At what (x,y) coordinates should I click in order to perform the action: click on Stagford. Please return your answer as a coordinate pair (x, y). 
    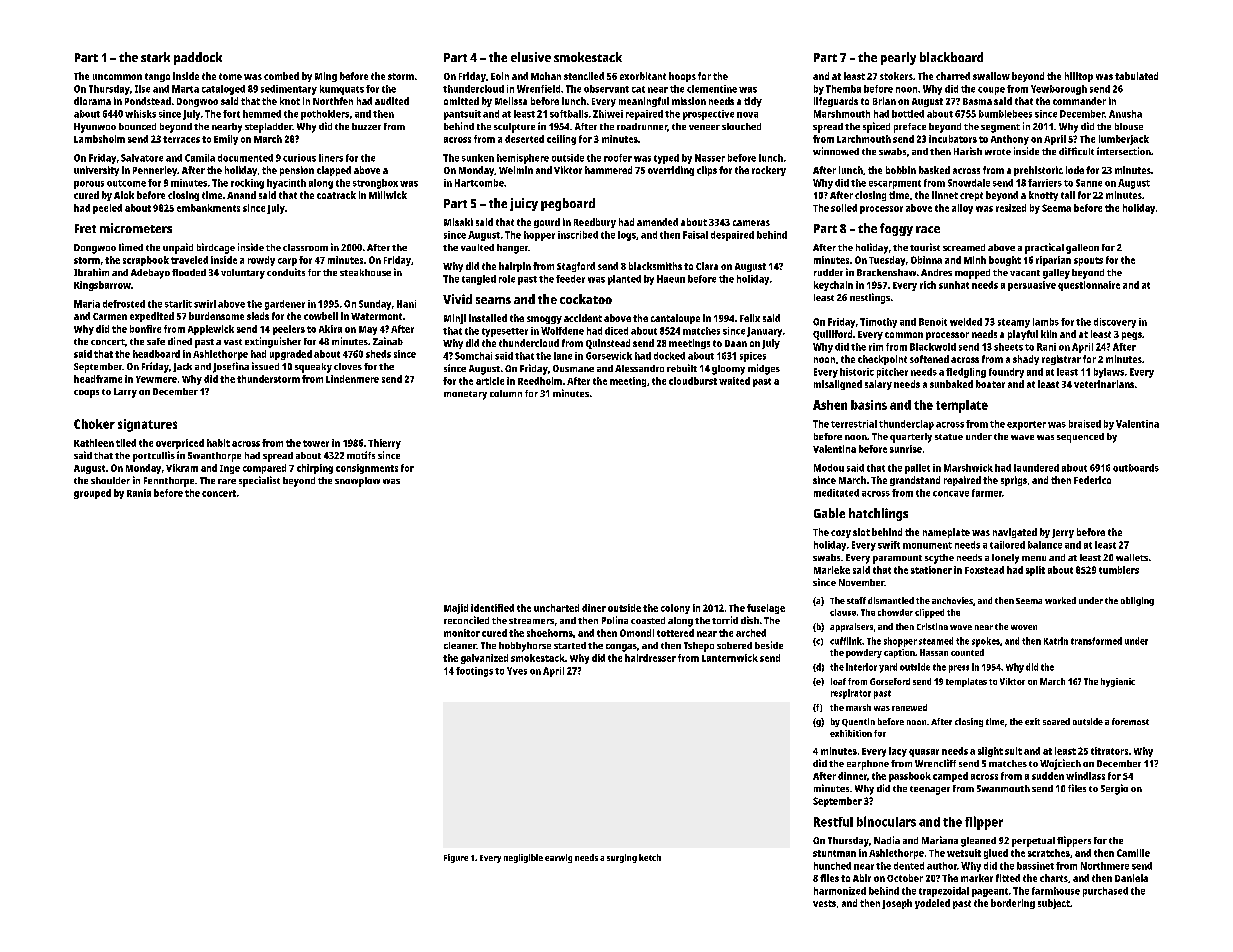
    Looking at the image, I should click on (576, 267).
